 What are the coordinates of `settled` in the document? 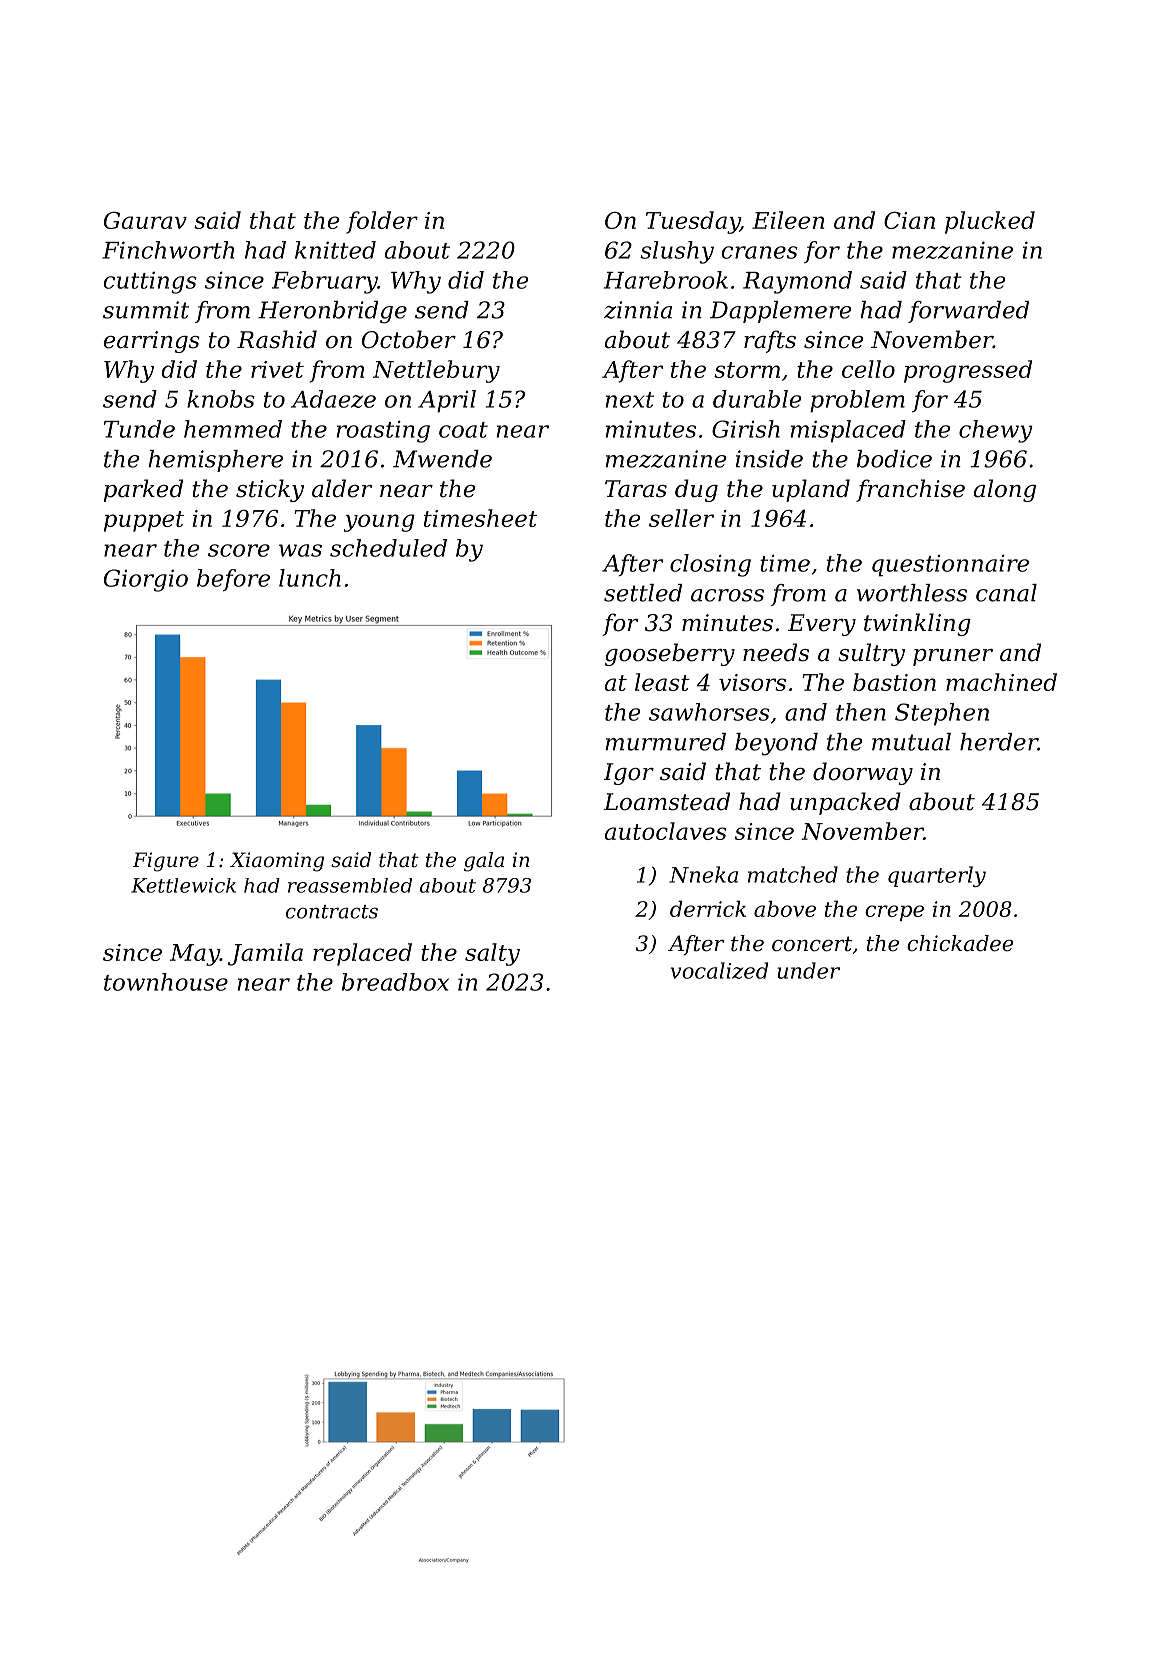 It's located at (643, 593).
